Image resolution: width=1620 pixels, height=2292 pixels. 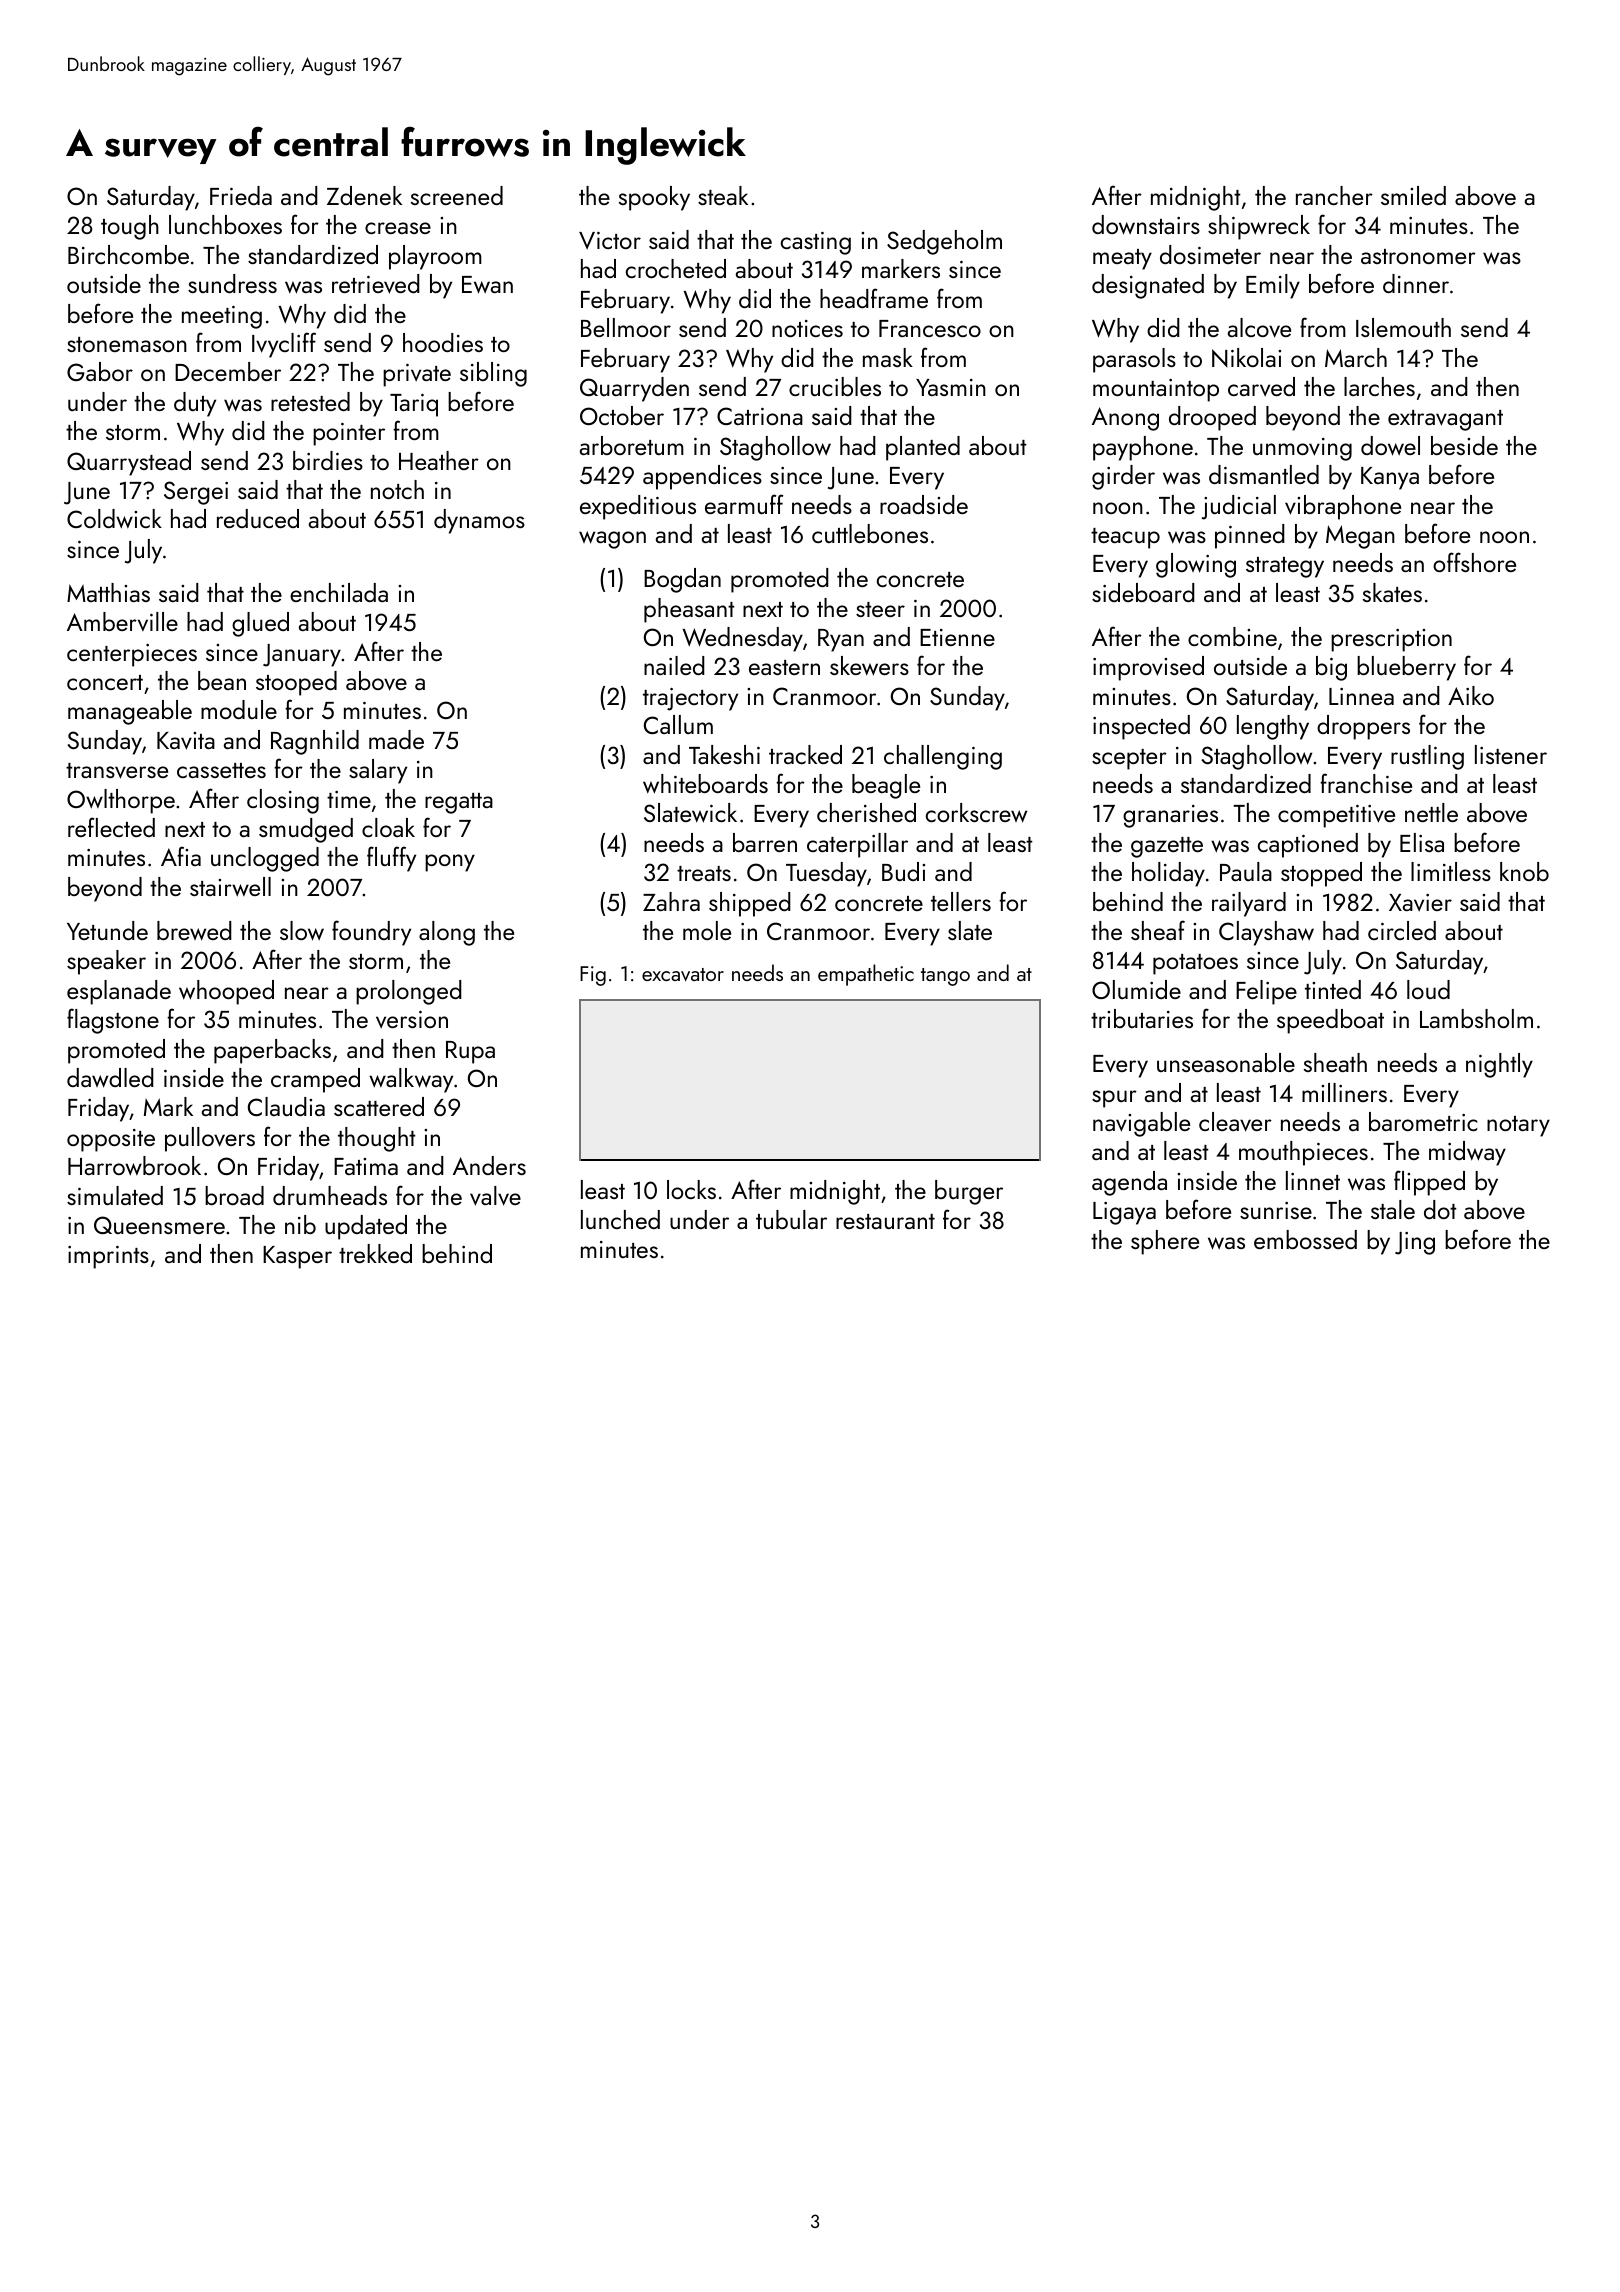 What do you see at coordinates (391, 859) in the document?
I see `fluffy` at bounding box center [391, 859].
